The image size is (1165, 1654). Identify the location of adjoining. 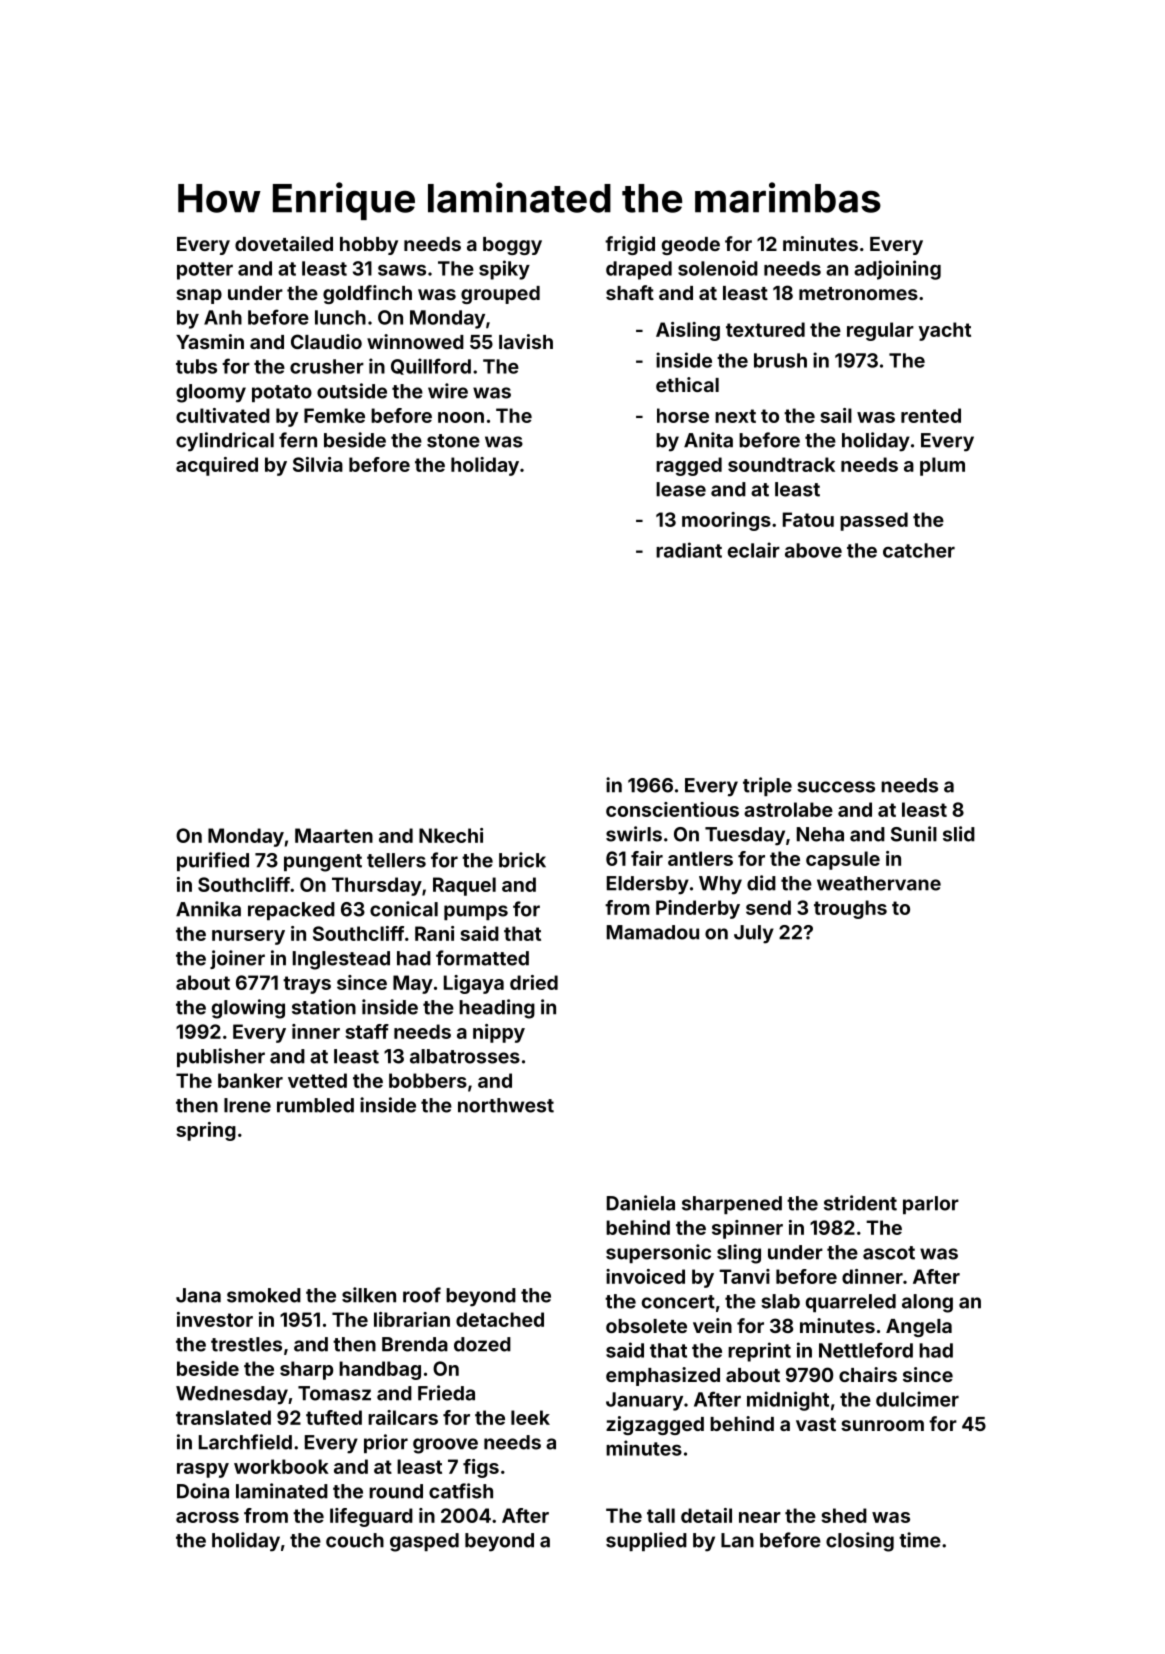
(897, 270).
